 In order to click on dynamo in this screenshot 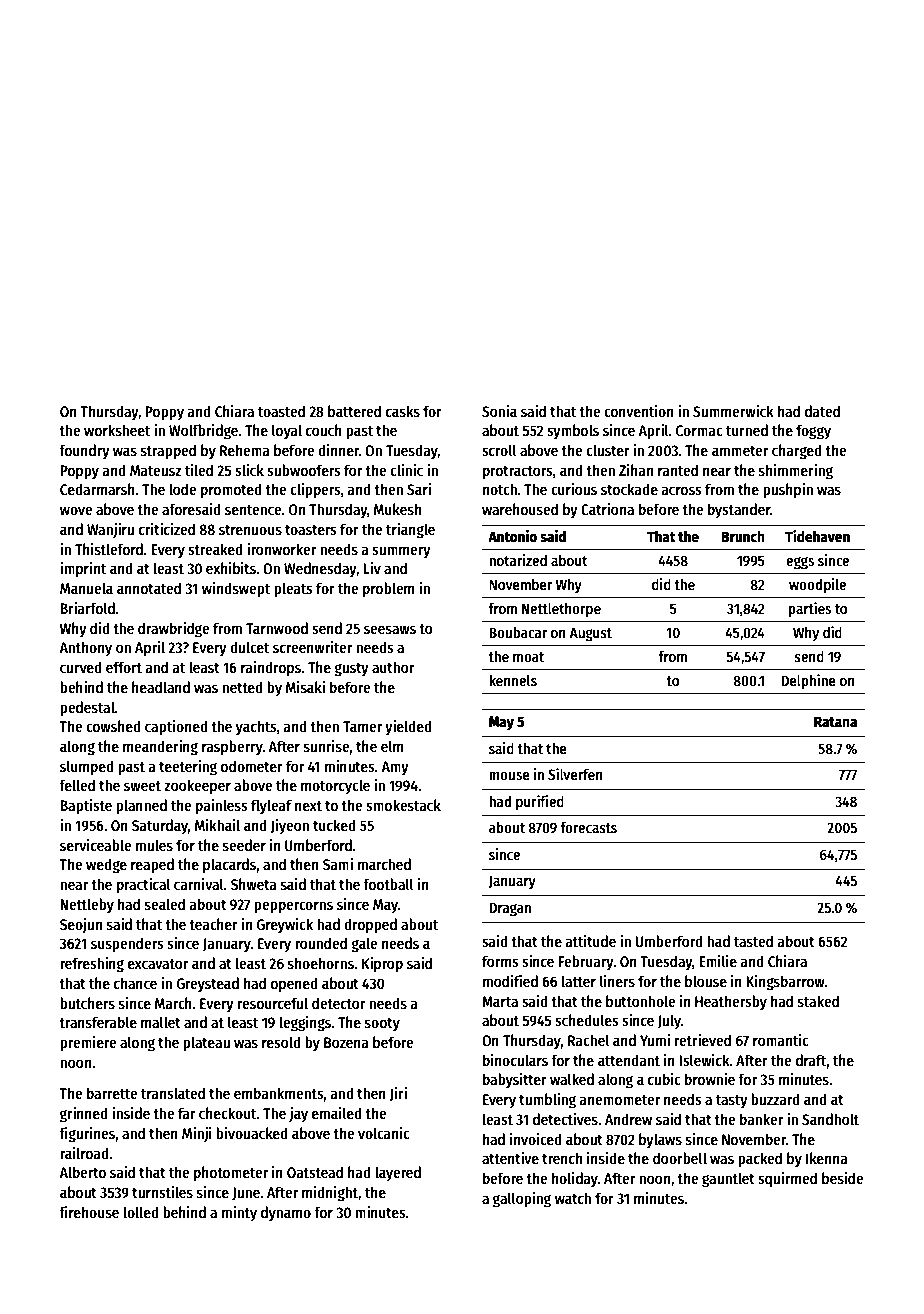, I will do `click(286, 1213)`.
